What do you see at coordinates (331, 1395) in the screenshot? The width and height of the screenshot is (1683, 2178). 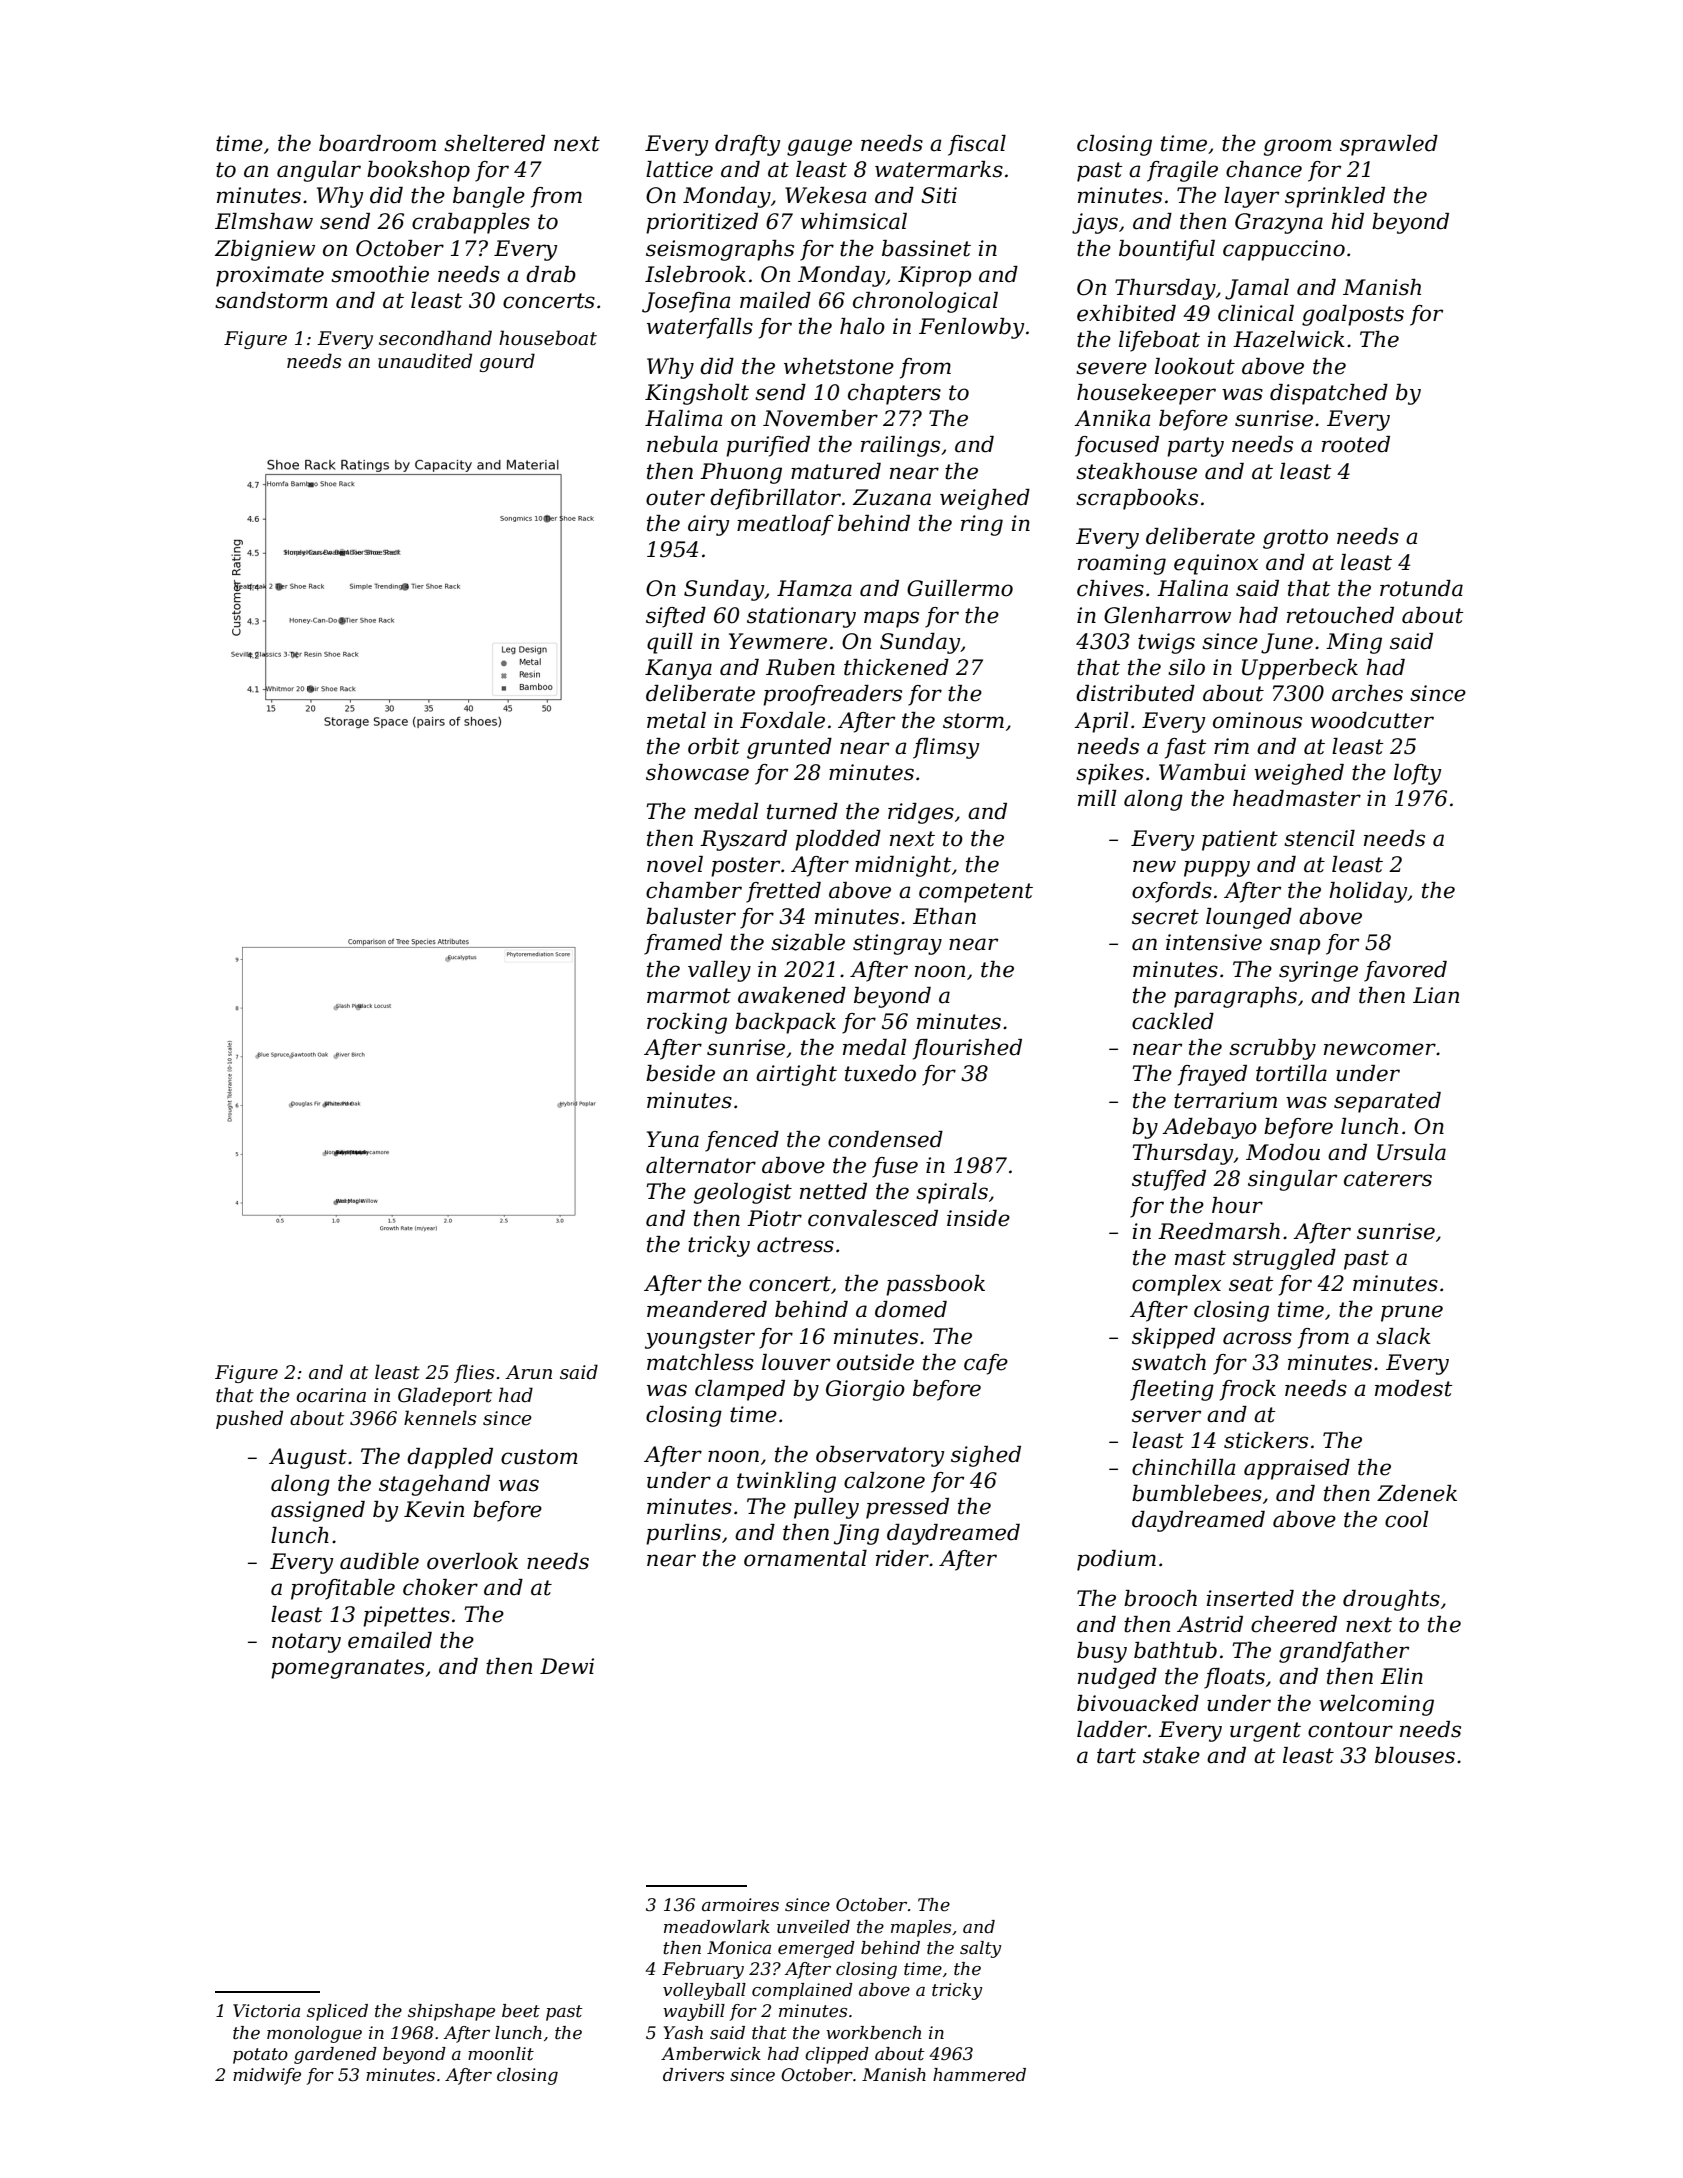 I see `ocarina` at bounding box center [331, 1395].
